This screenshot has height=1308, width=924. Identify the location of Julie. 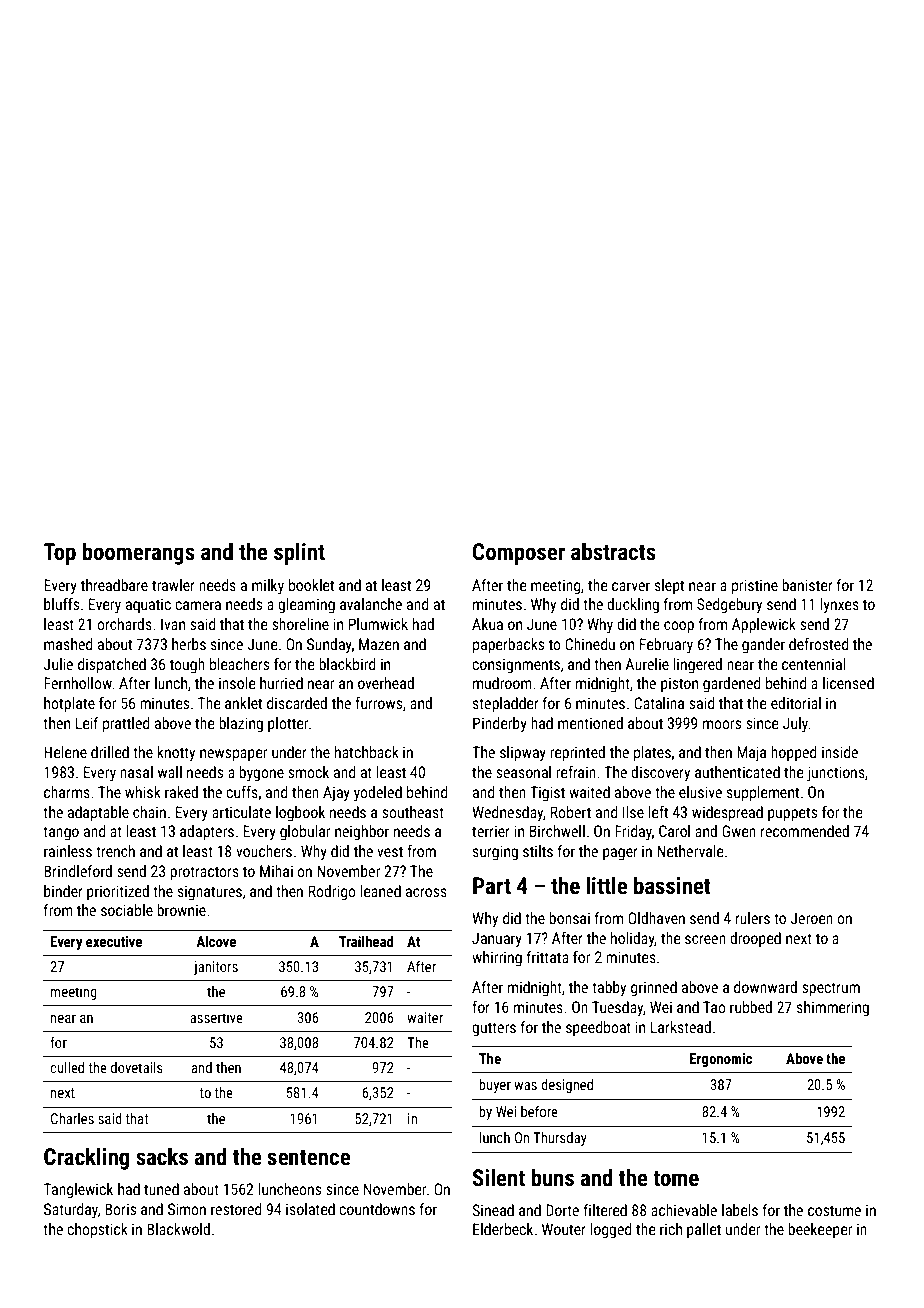
(58, 664).
